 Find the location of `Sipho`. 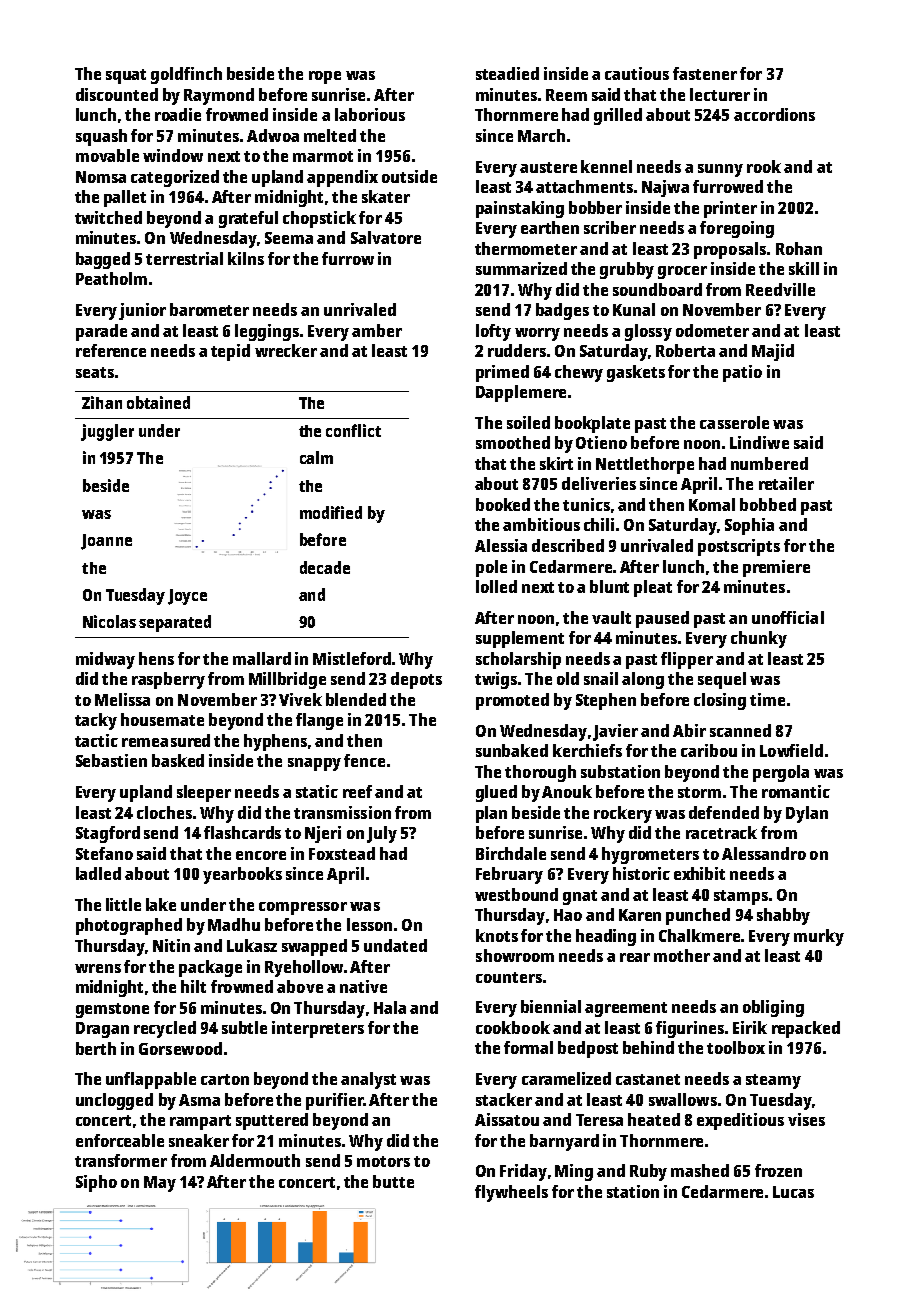

Sipho is located at coordinates (96, 1183).
